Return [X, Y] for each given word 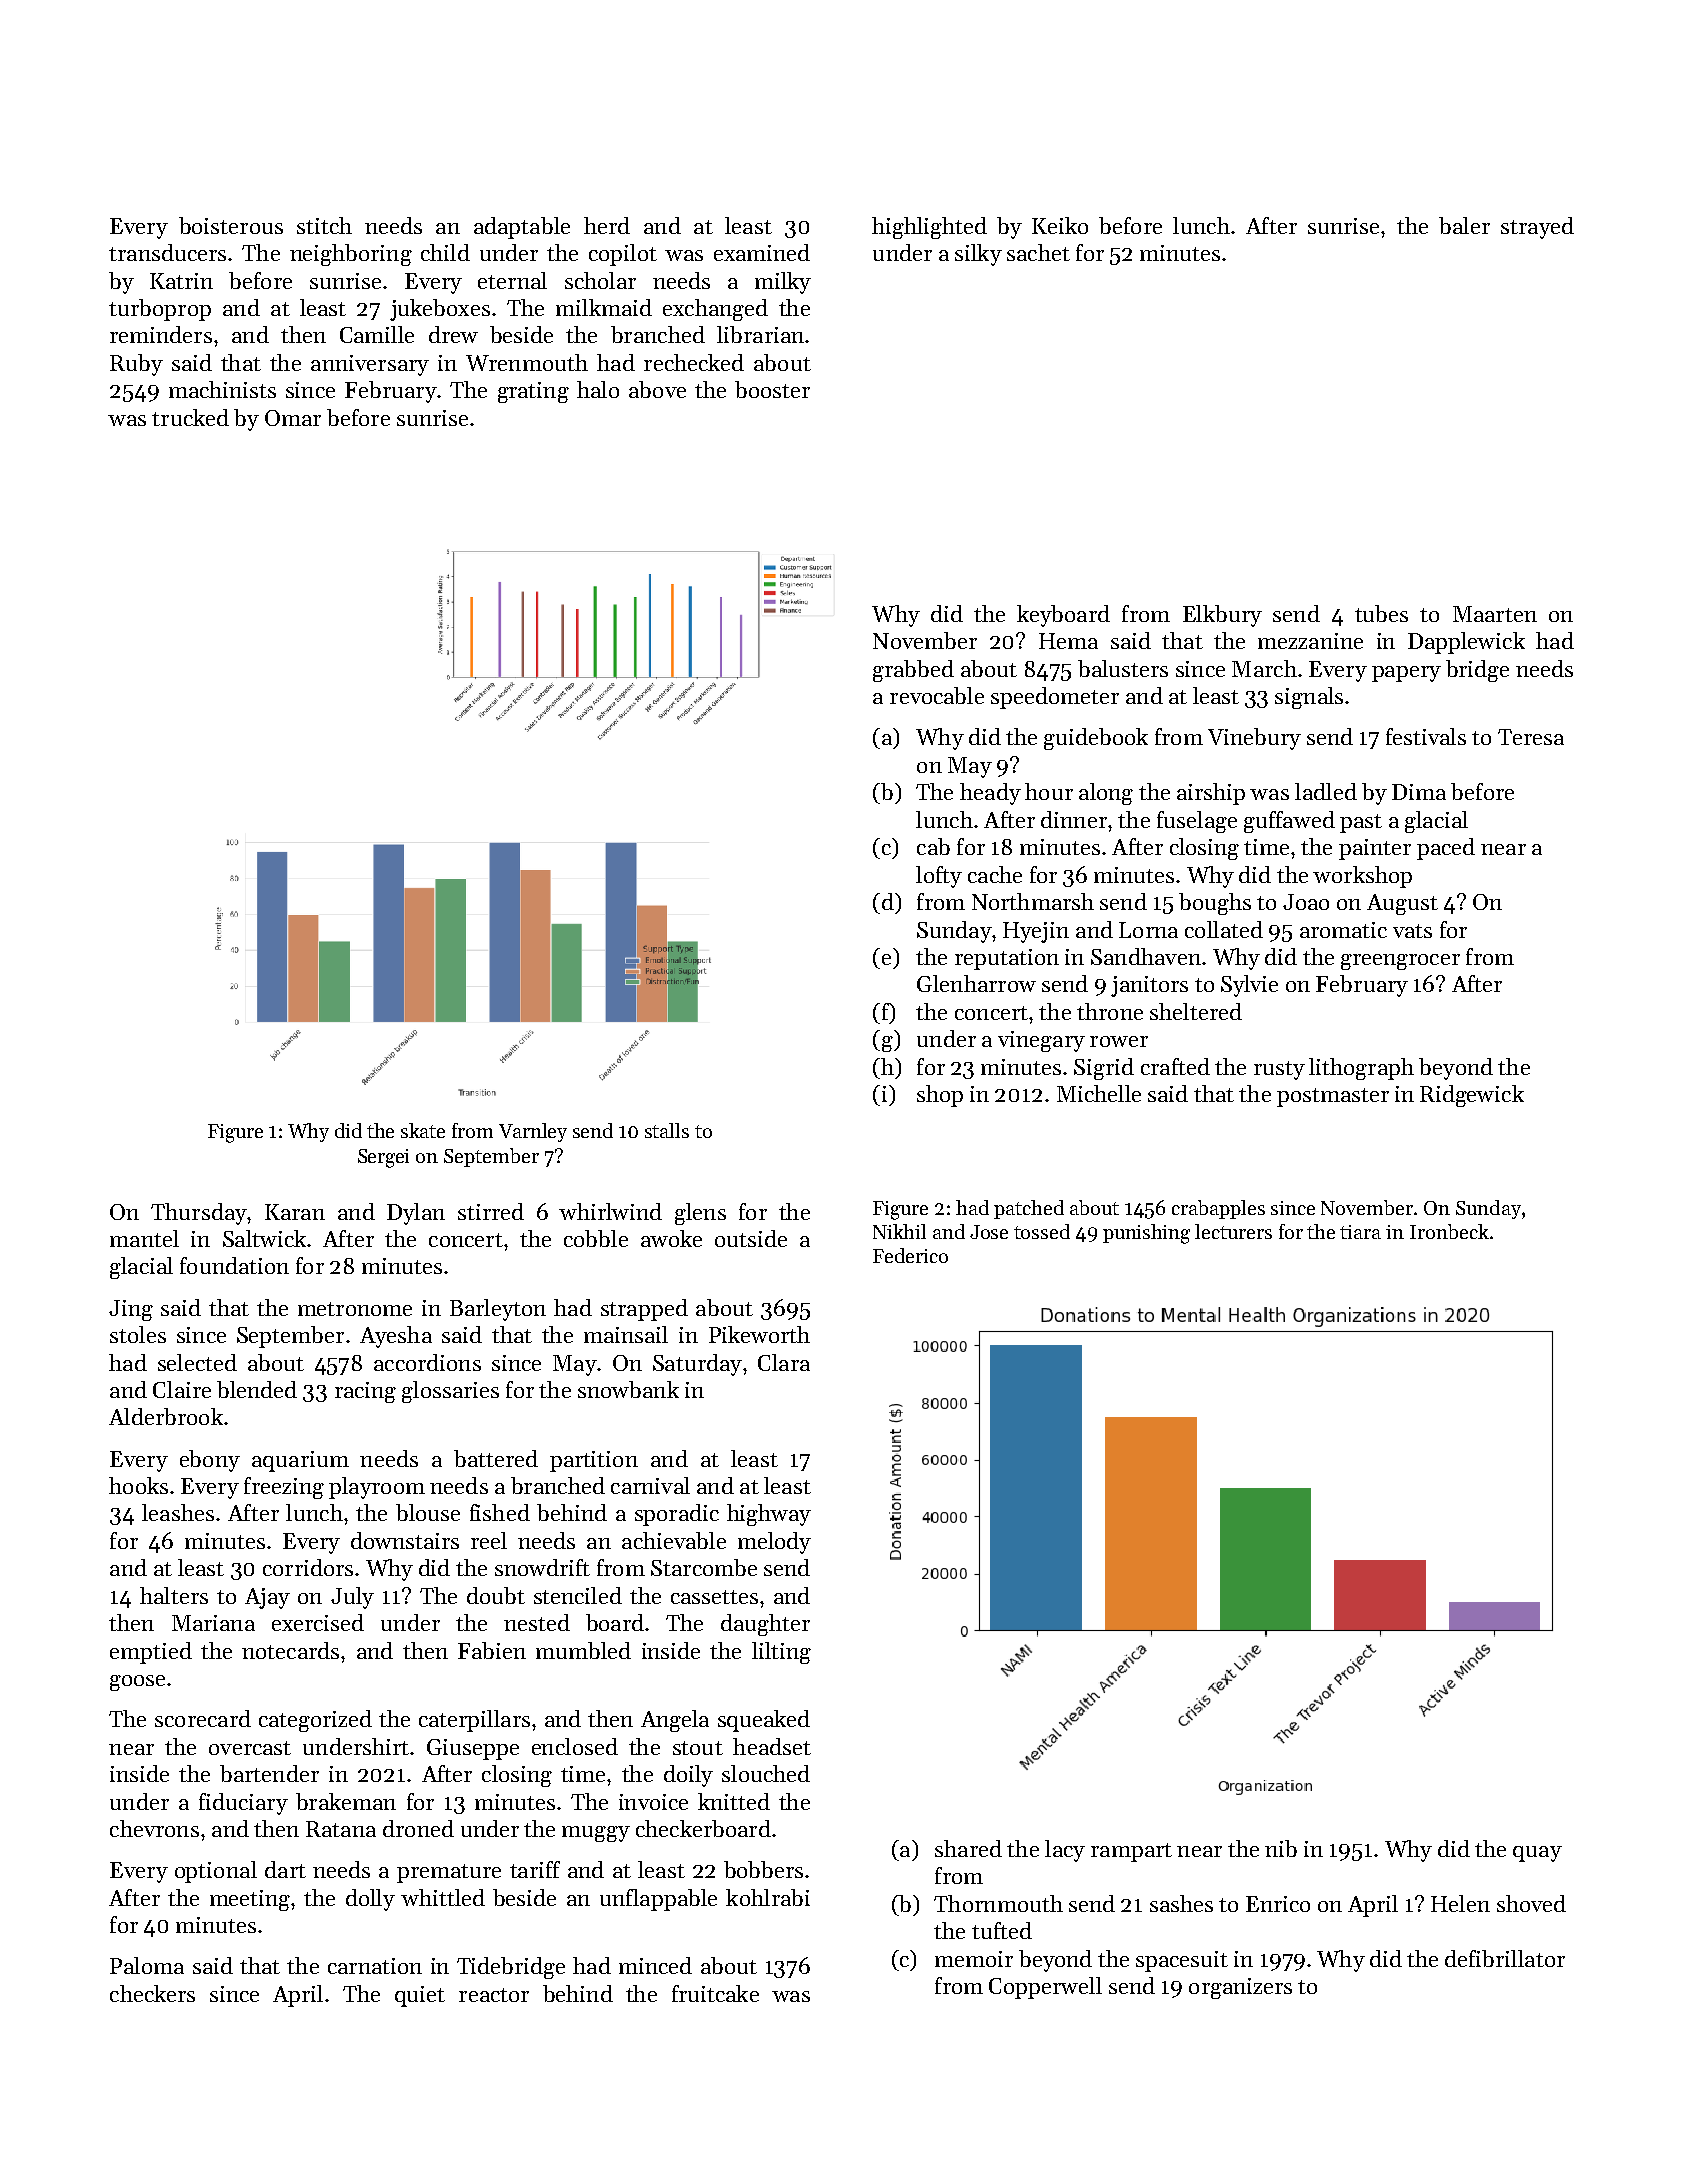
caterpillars [474, 1721]
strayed [1537, 228]
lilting [781, 1653]
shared [968, 1848]
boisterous [231, 225]
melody [774, 1543]
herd [607, 225]
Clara [784, 1362]
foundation [234, 1265]
